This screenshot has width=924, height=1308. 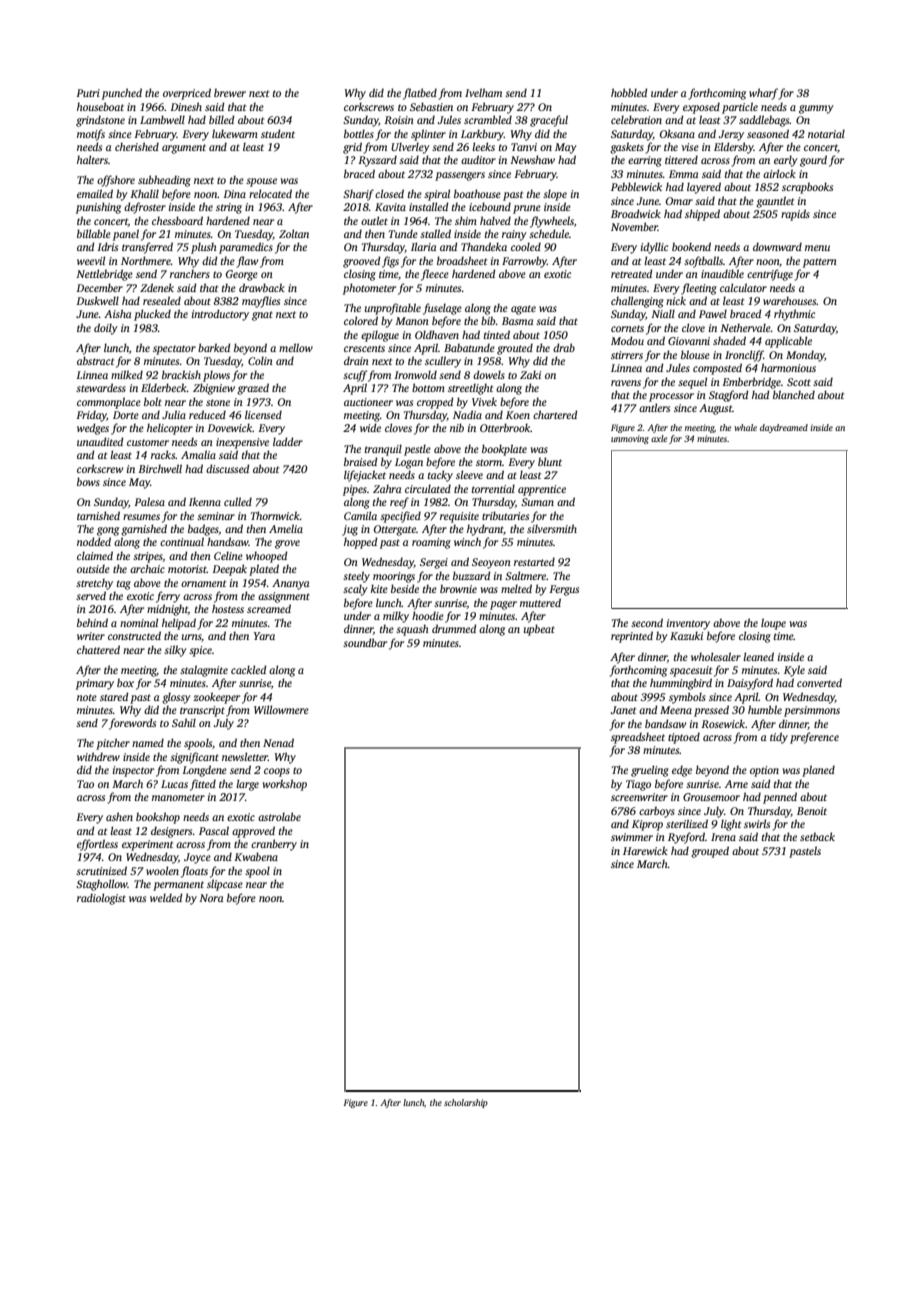 What do you see at coordinates (526, 575) in the screenshot?
I see `Saltmere` at bounding box center [526, 575].
